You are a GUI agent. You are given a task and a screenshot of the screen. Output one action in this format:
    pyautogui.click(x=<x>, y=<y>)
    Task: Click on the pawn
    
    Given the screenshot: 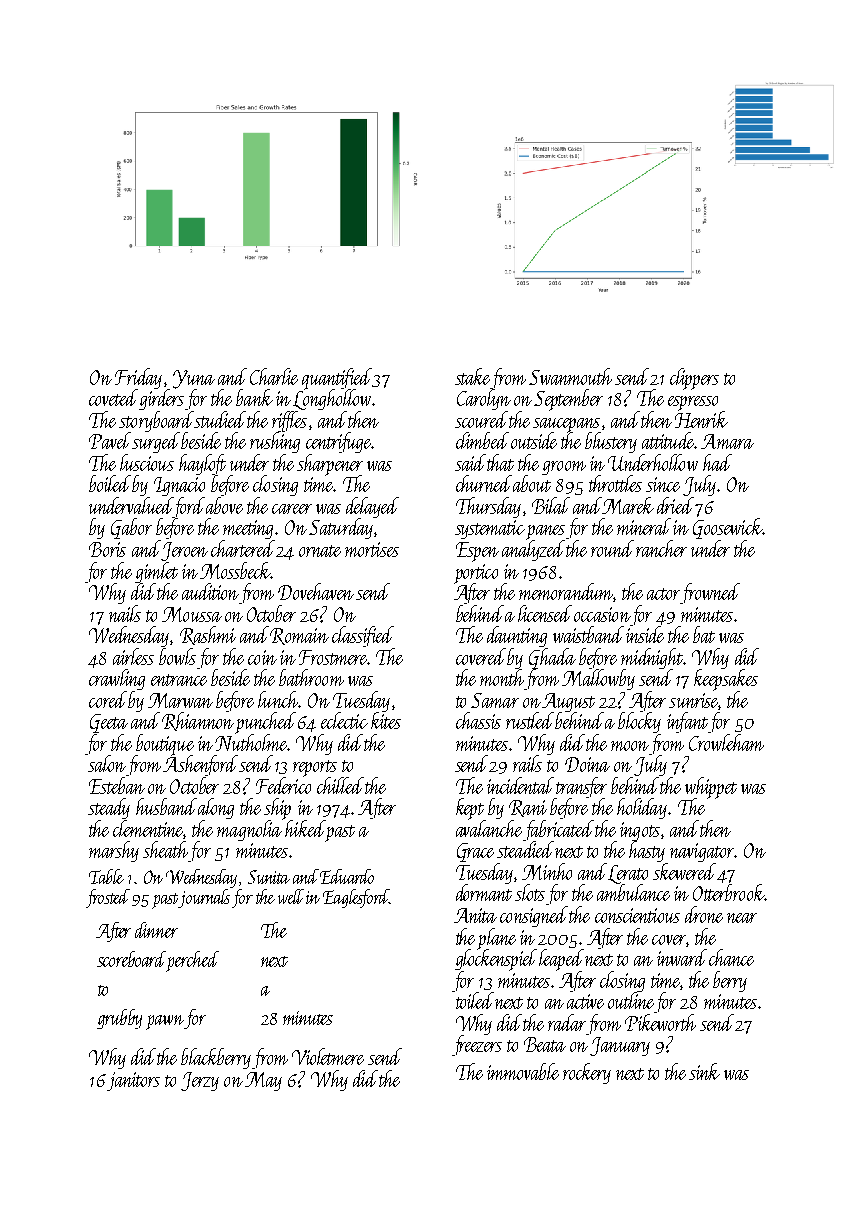 What is the action you would take?
    pyautogui.click(x=165, y=1022)
